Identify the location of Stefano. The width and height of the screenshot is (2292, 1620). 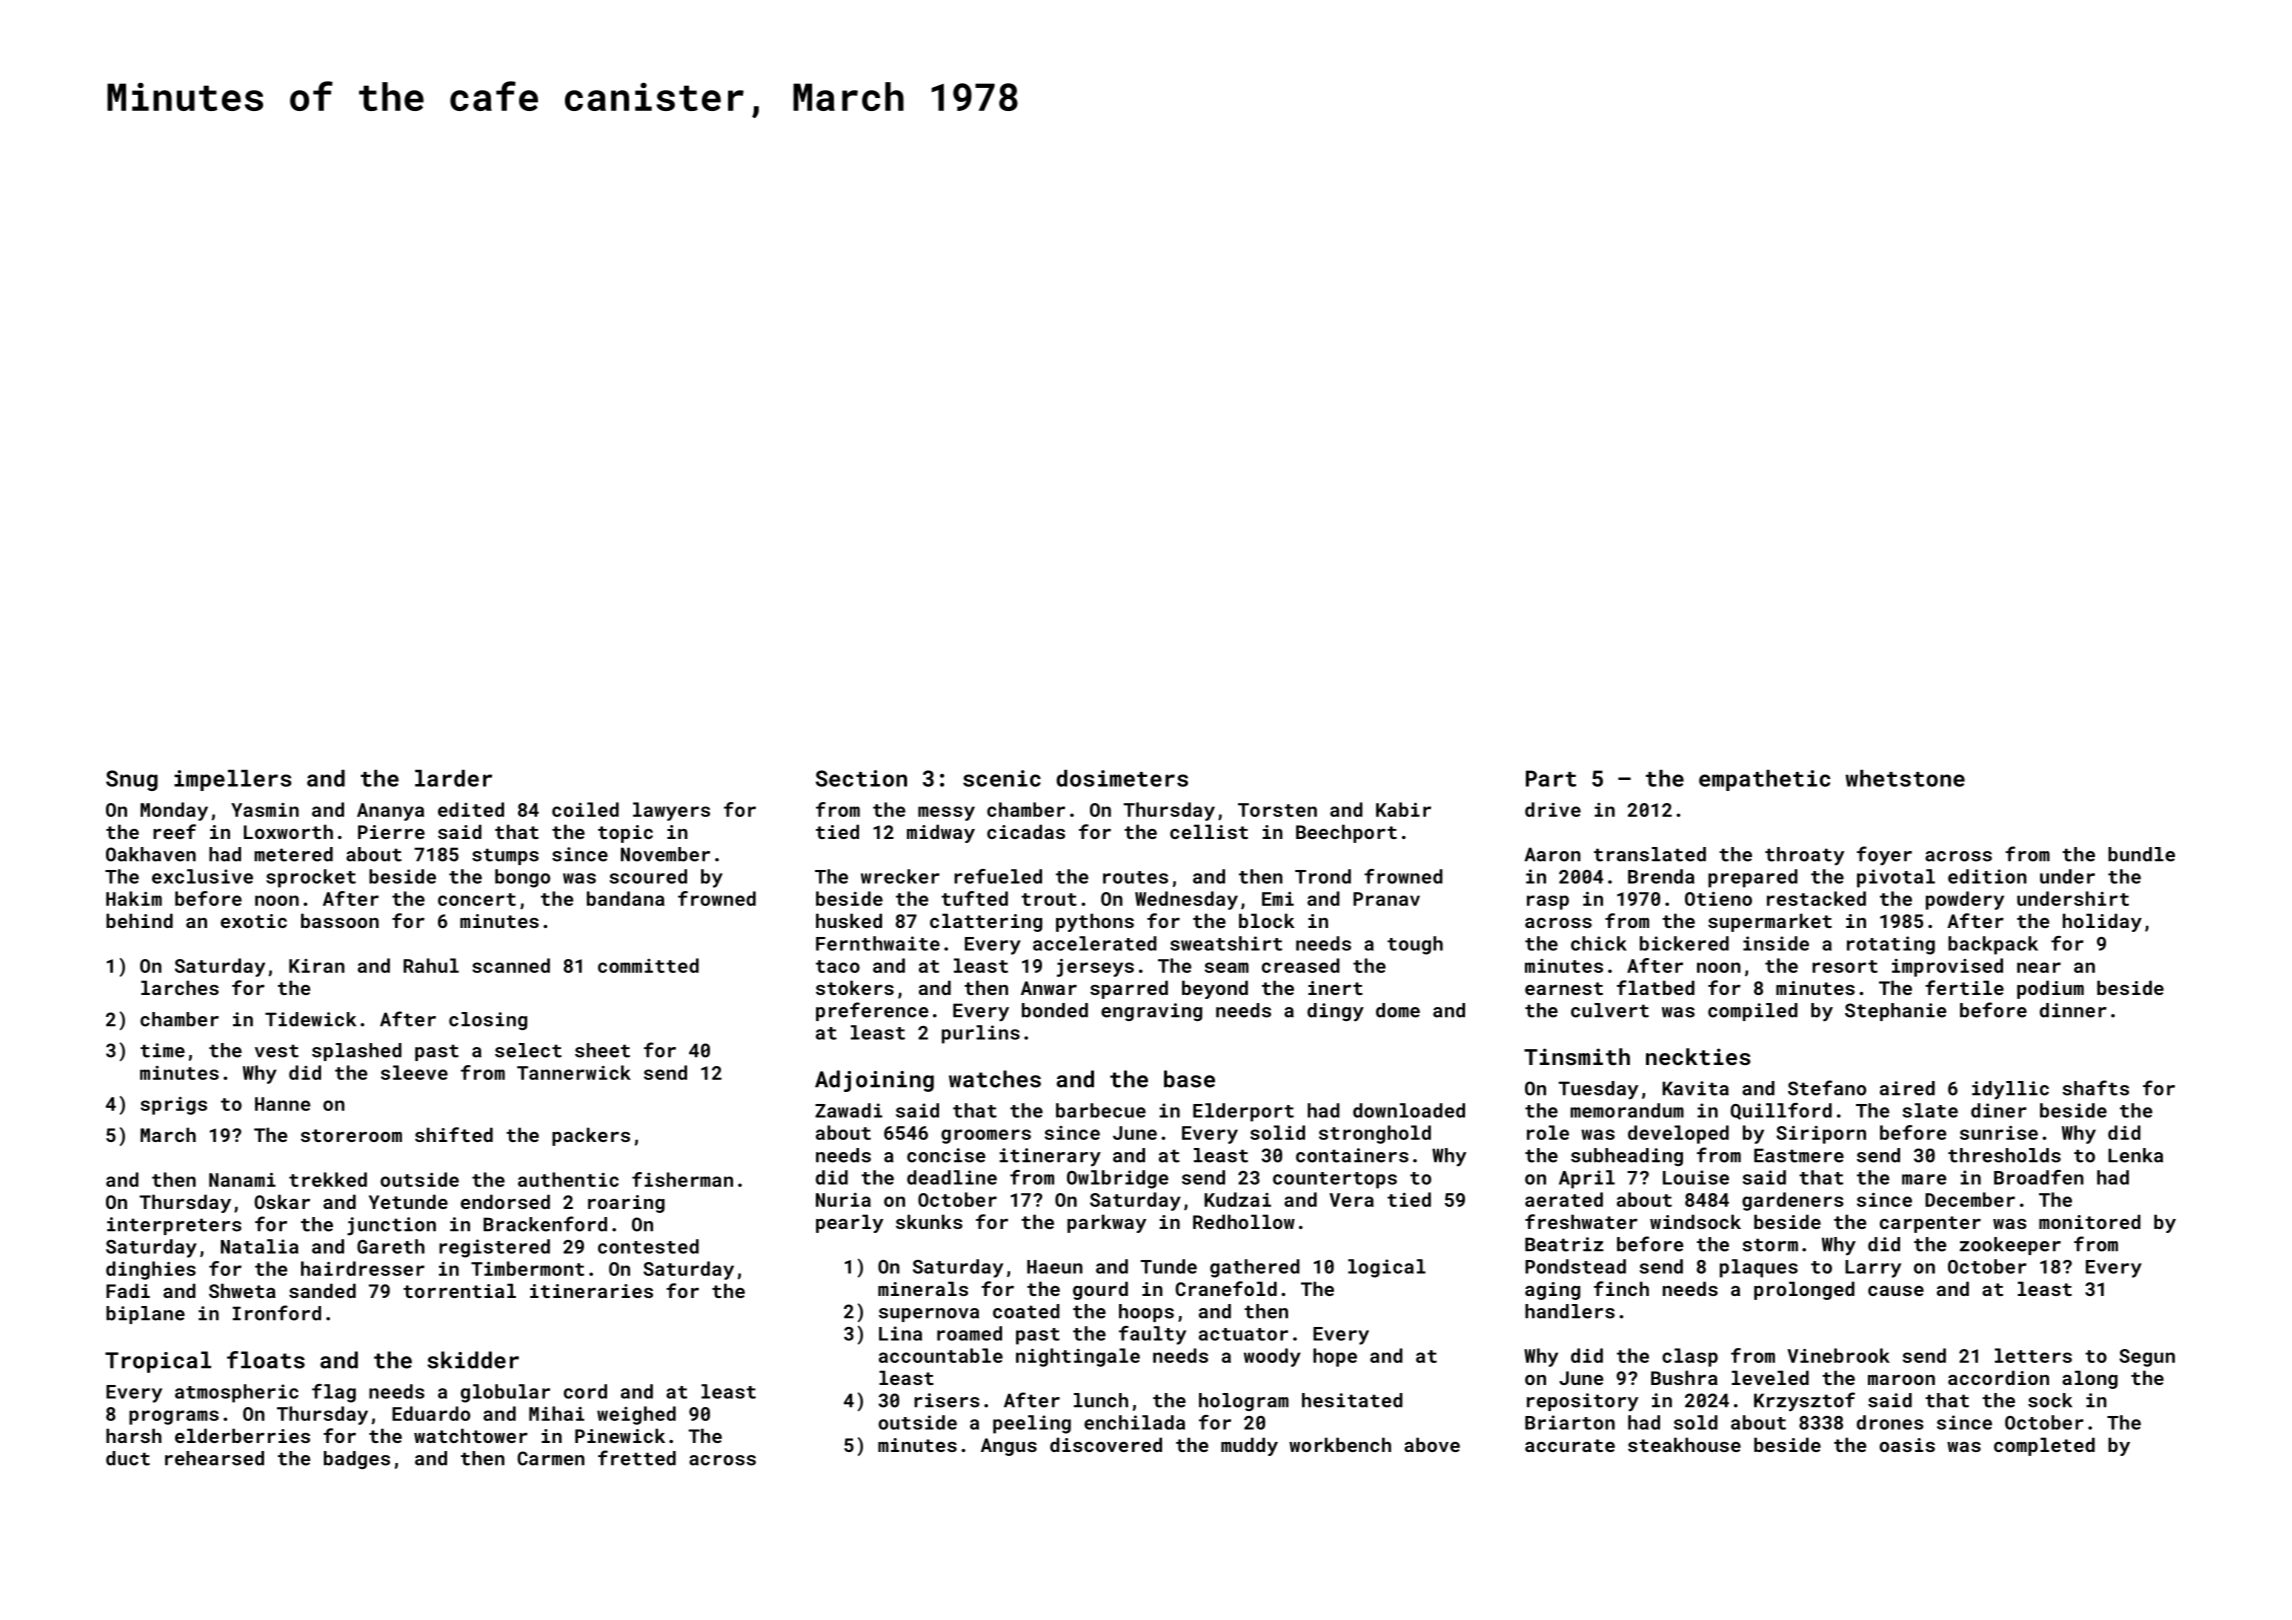
(1827, 1088).
